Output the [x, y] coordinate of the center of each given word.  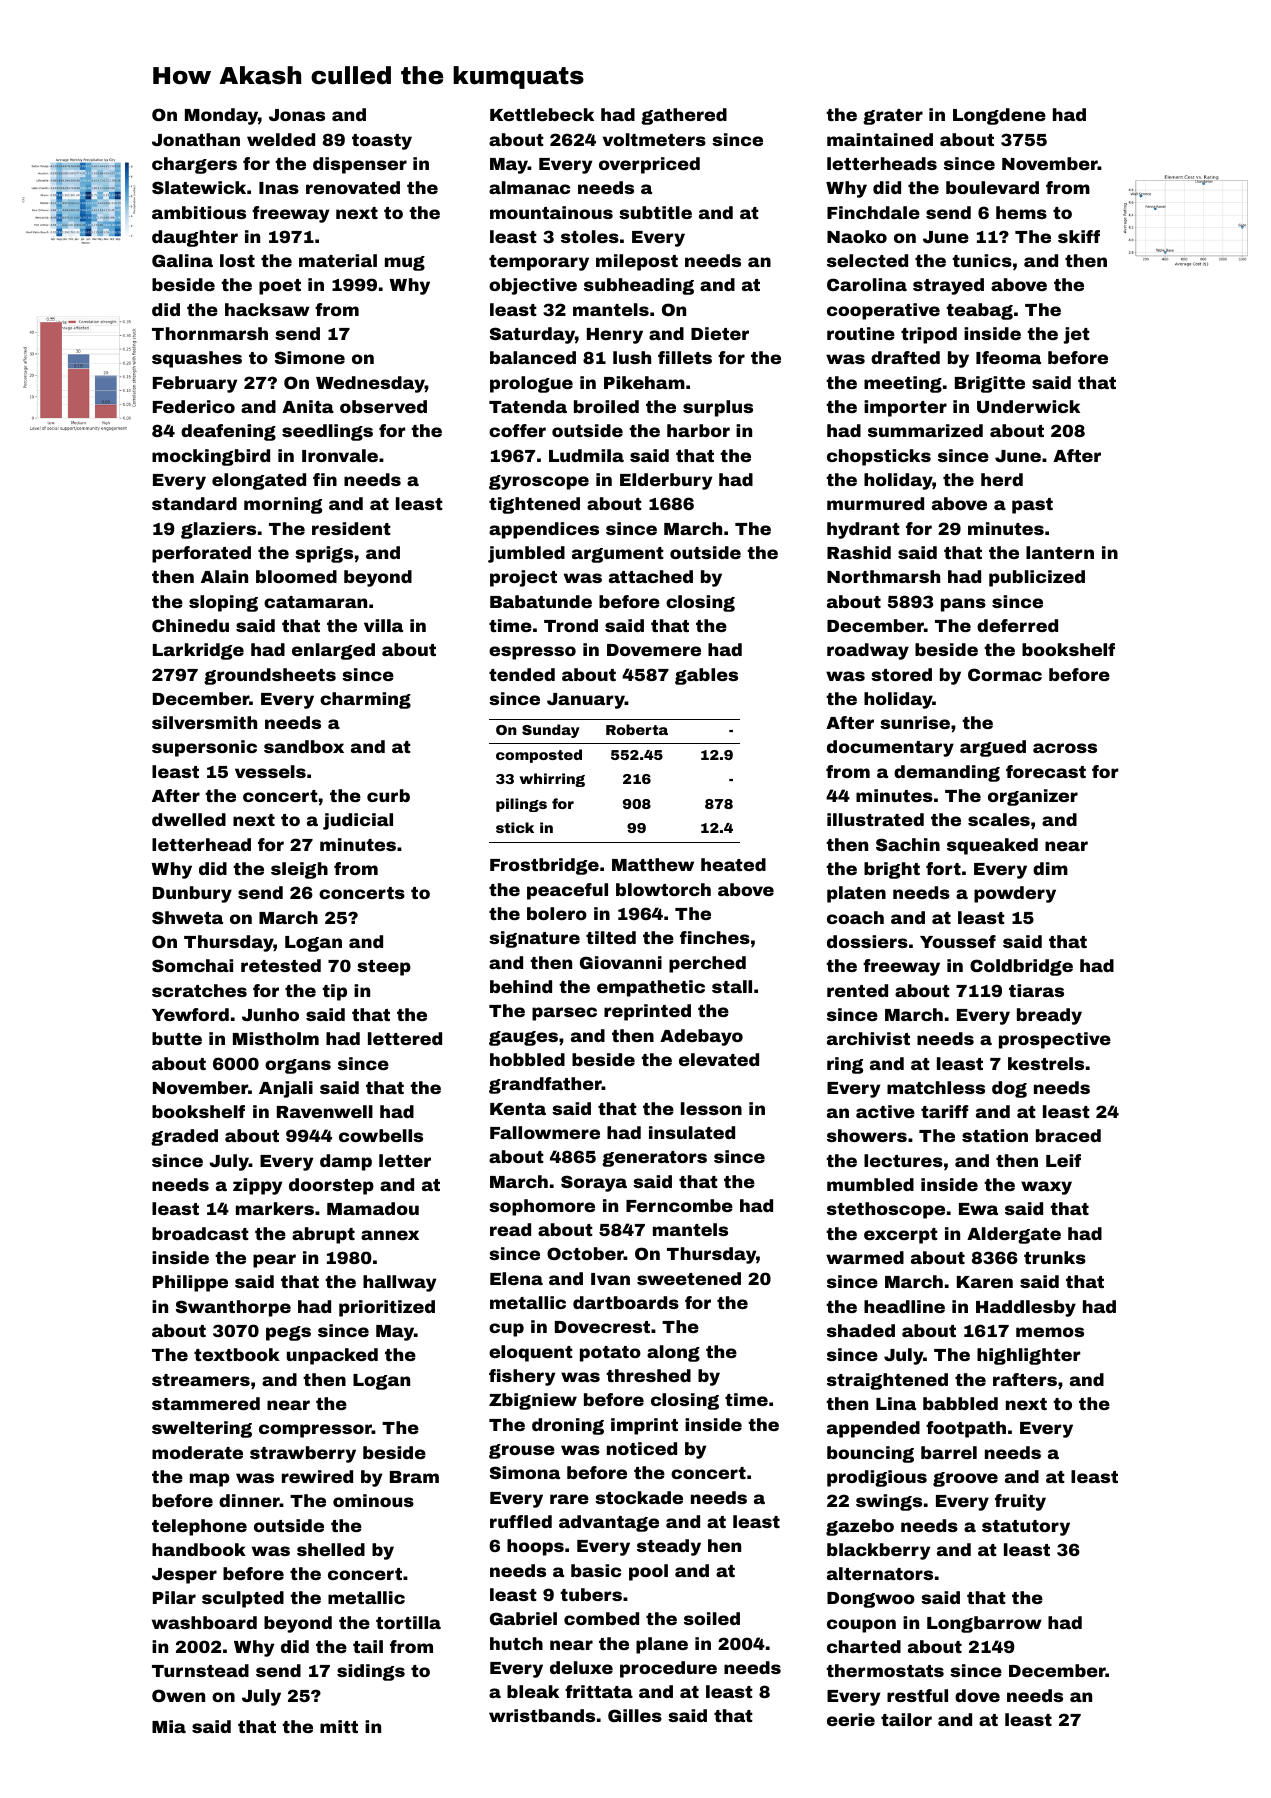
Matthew [653, 864]
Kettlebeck [542, 114]
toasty [382, 142]
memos [1050, 1332]
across [1065, 748]
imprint [644, 1426]
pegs [288, 1333]
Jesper [184, 1576]
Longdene [999, 116]
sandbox [304, 746]
